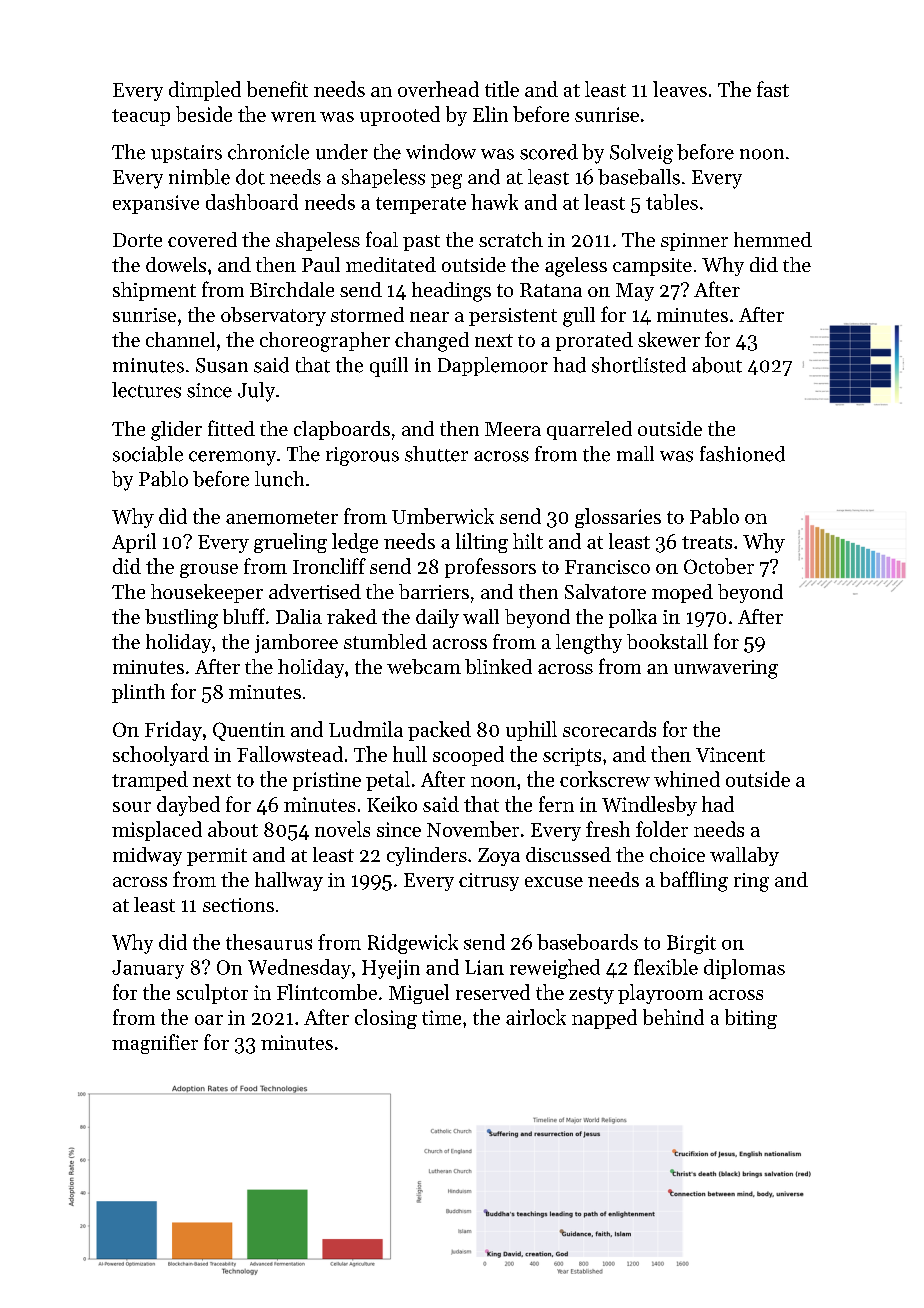 The height and width of the document is (1308, 924). Describe the element at coordinates (161, 756) in the document. I see `schoolyard` at that location.
